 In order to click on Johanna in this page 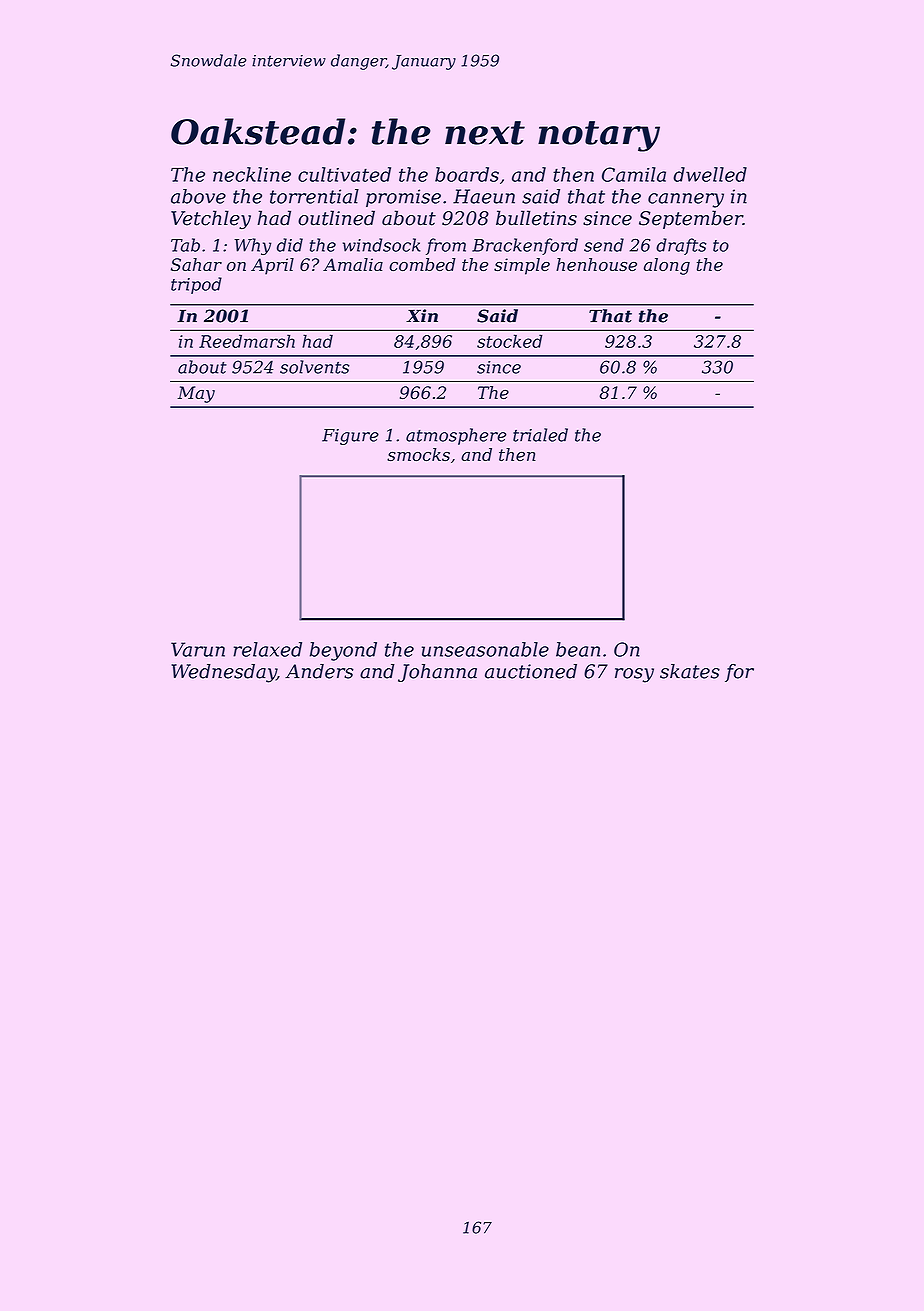, I will do `click(437, 673)`.
